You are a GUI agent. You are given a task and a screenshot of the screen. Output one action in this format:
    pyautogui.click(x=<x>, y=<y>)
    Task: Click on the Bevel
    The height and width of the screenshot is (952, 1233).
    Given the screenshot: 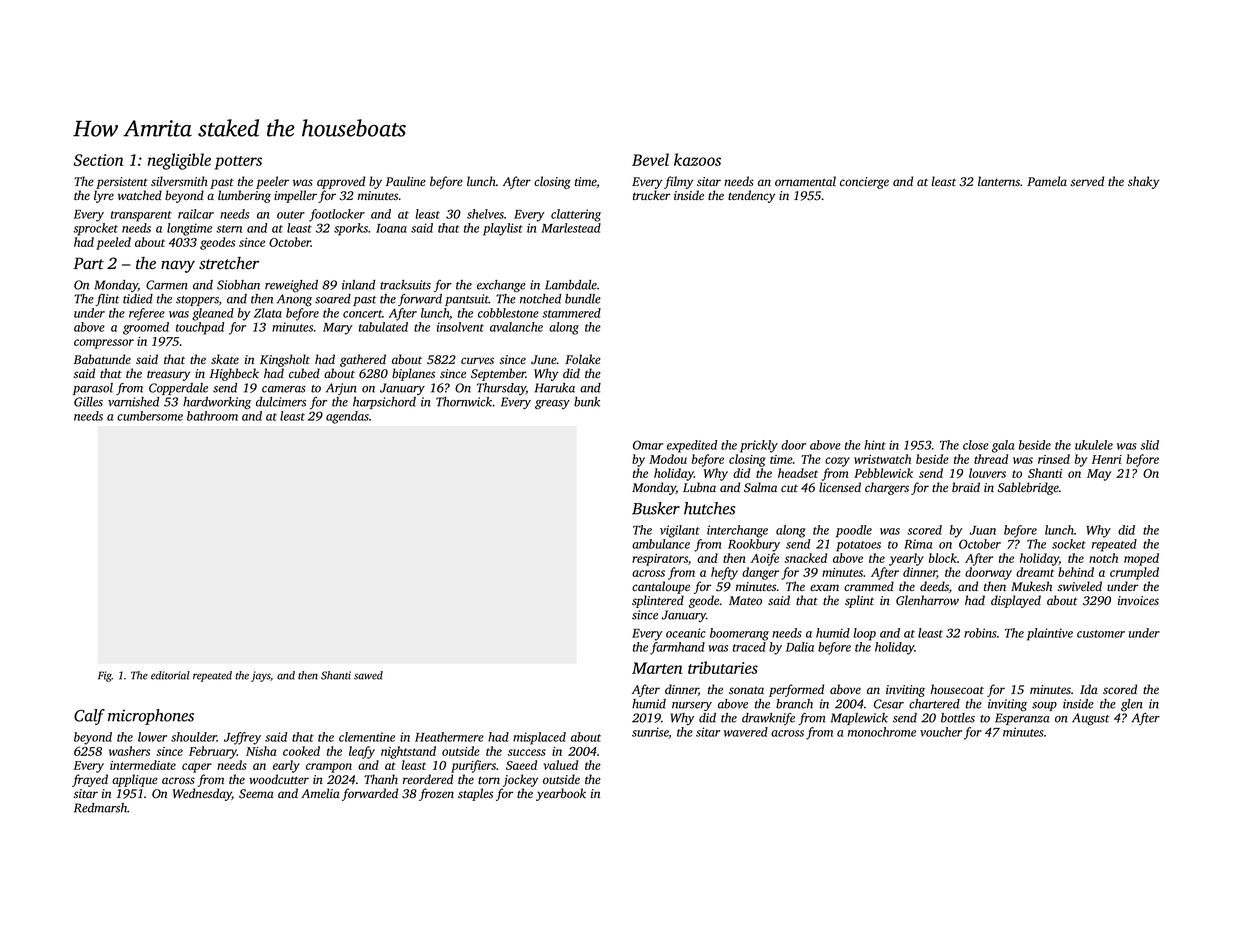 What is the action you would take?
    pyautogui.click(x=650, y=159)
